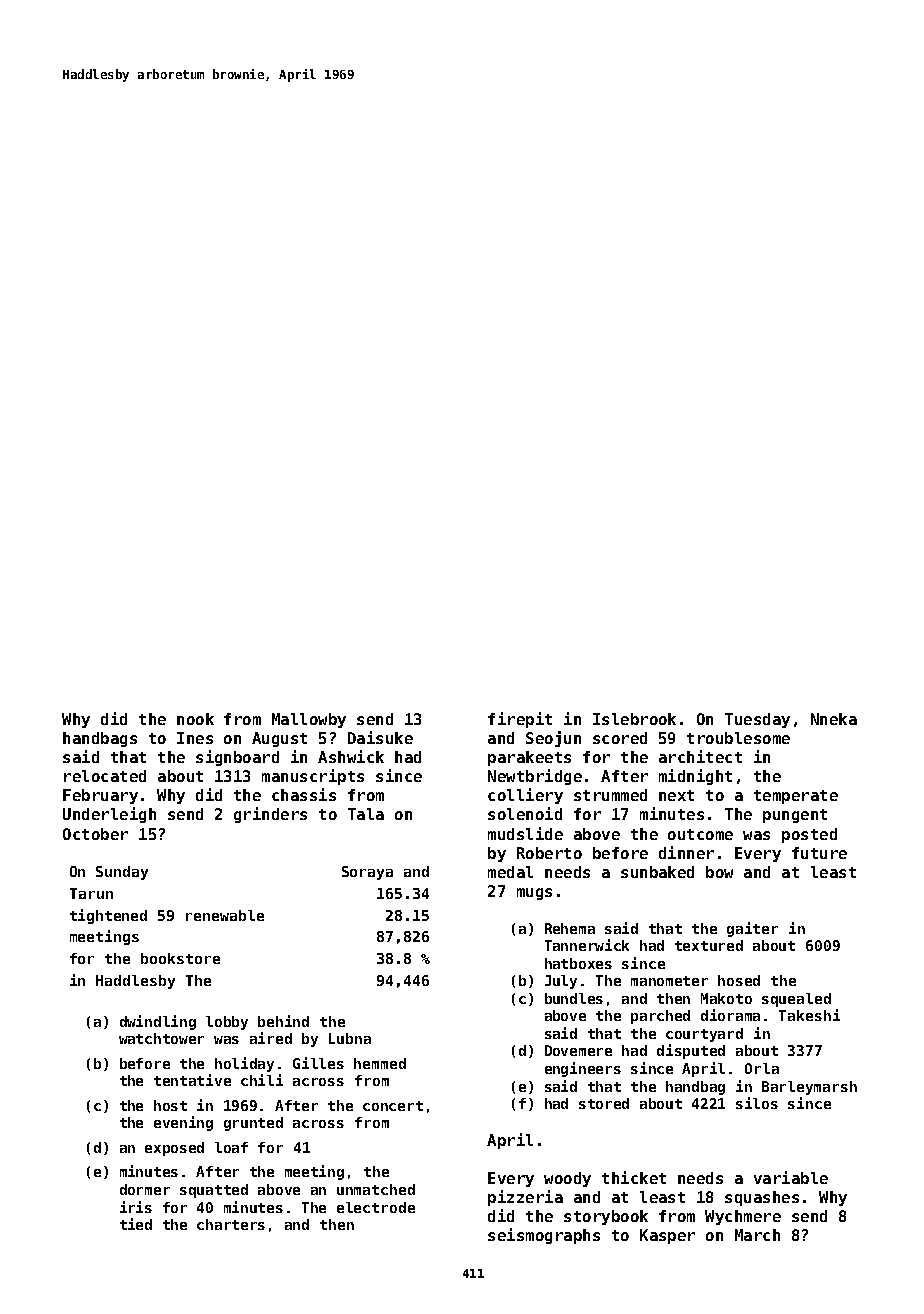 The width and height of the screenshot is (924, 1314). Describe the element at coordinates (525, 833) in the screenshot. I see `mudslide` at that location.
